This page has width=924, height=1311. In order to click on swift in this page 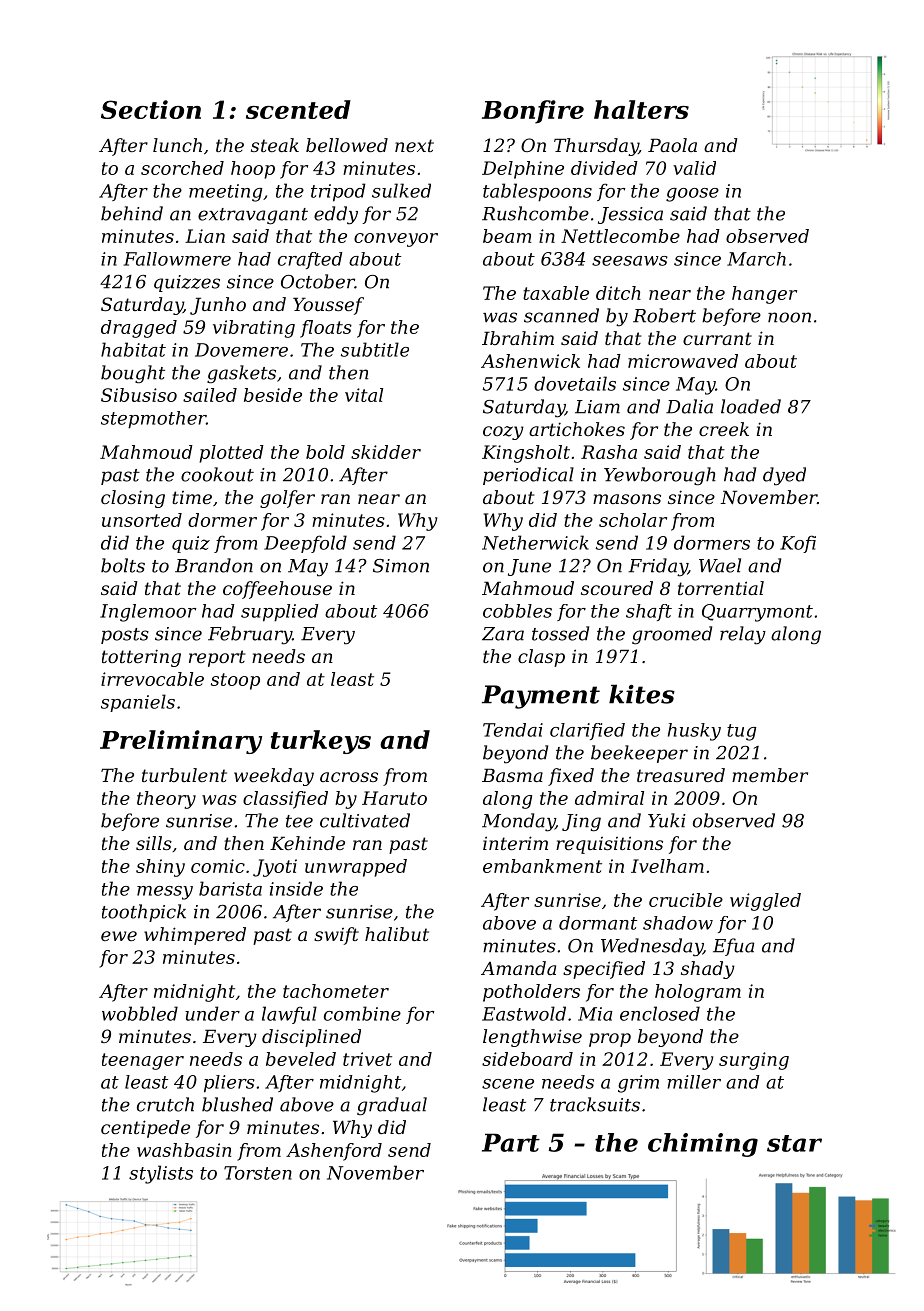, I will do `click(336, 936)`.
